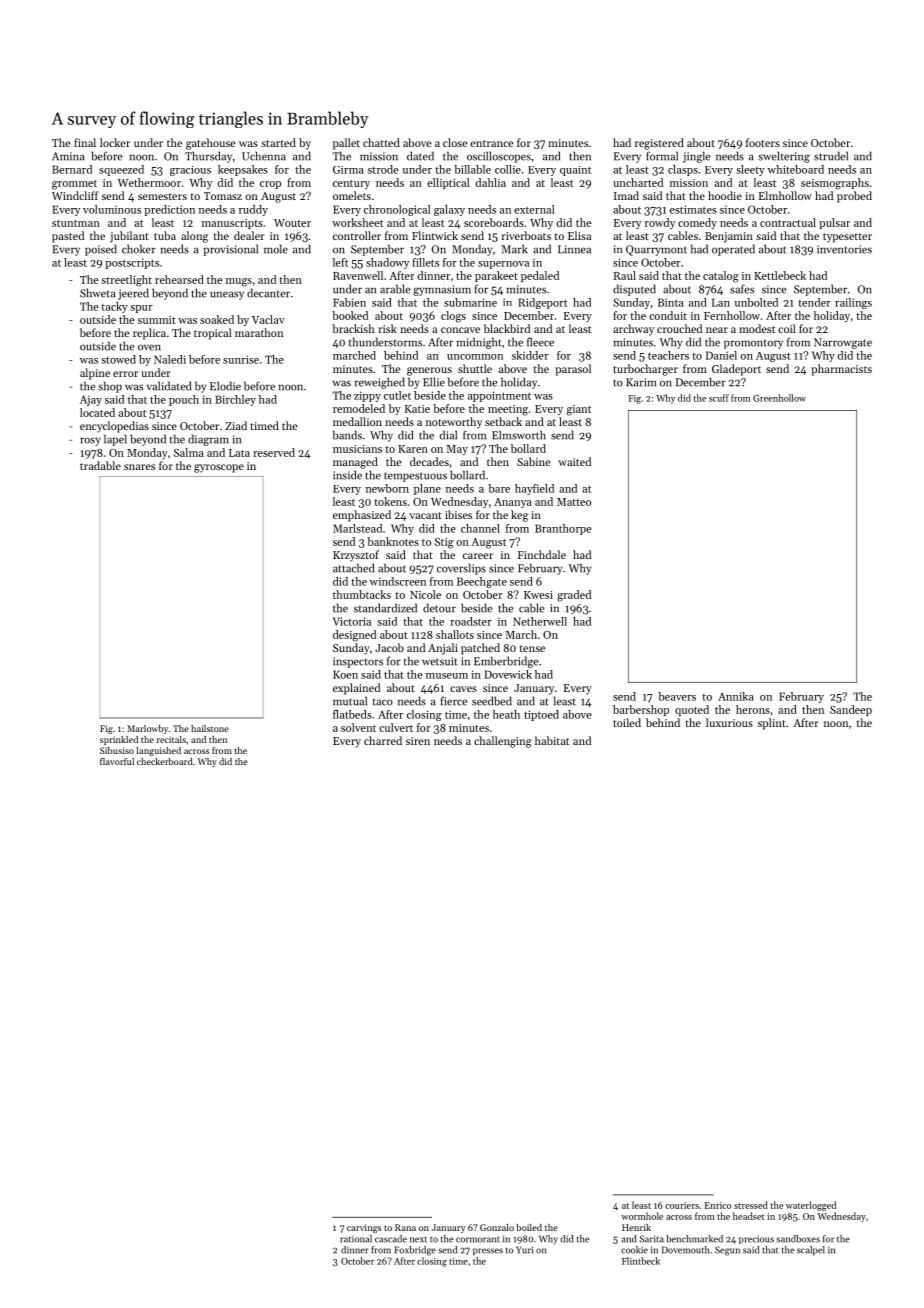 The height and width of the screenshot is (1308, 924). Describe the element at coordinates (679, 328) in the screenshot. I see `crouched` at that location.
